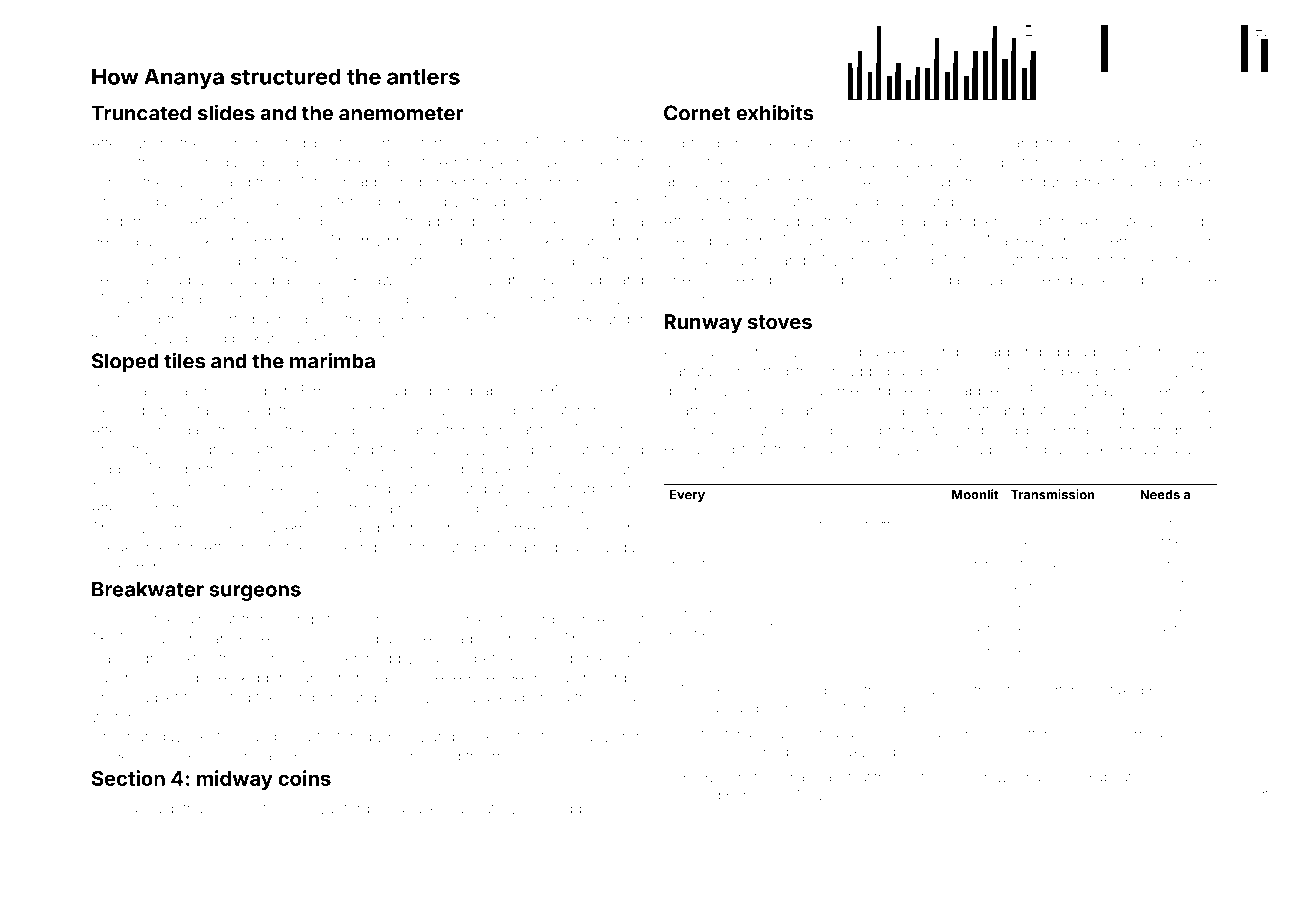  I want to click on exhibits, so click(774, 113).
